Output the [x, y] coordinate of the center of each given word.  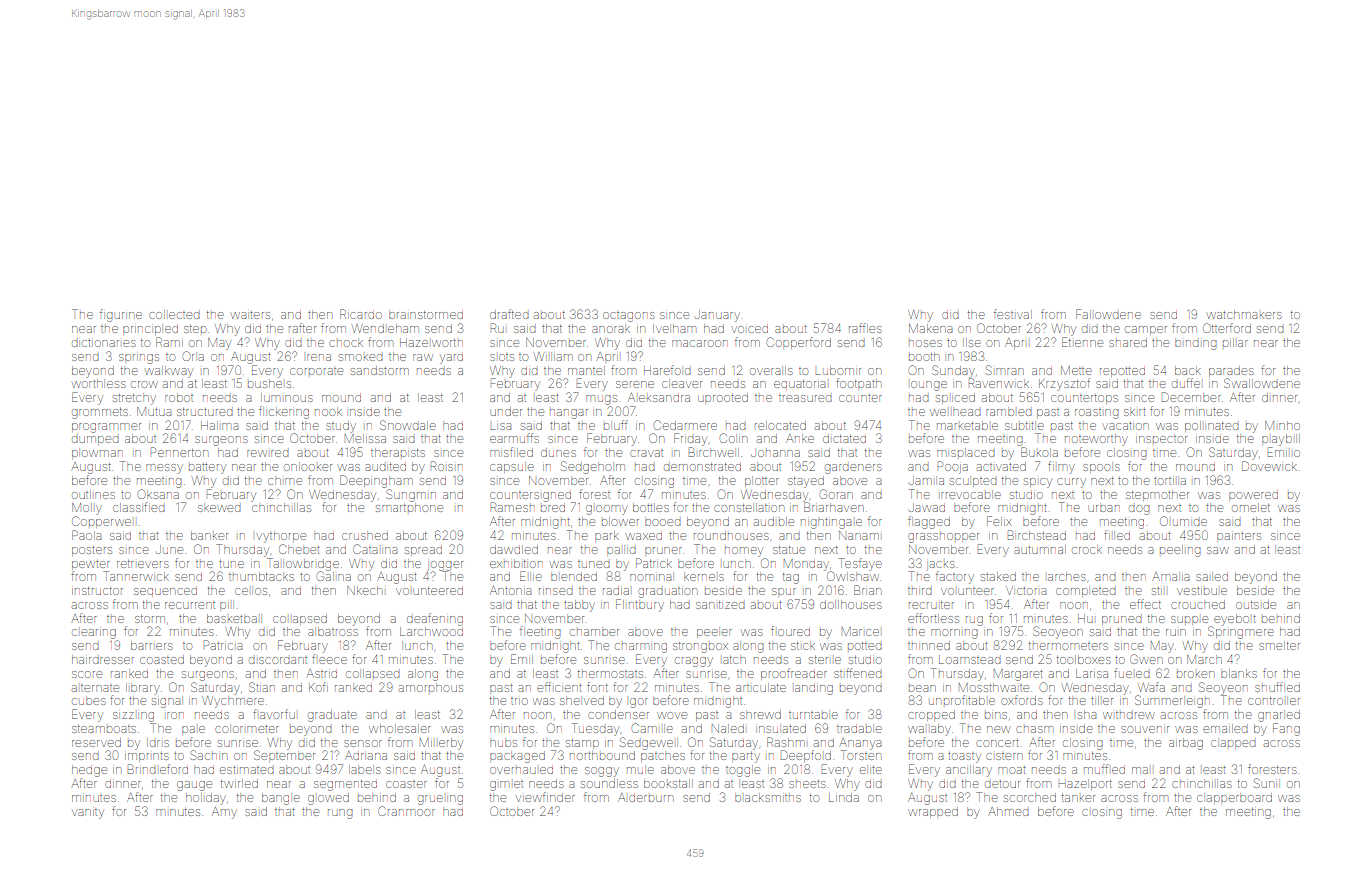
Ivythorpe [281, 537]
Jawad [927, 507]
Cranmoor [406, 811]
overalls [771, 370]
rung [340, 814]
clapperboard [1234, 798]
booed [663, 522]
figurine [121, 315]
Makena [930, 328]
